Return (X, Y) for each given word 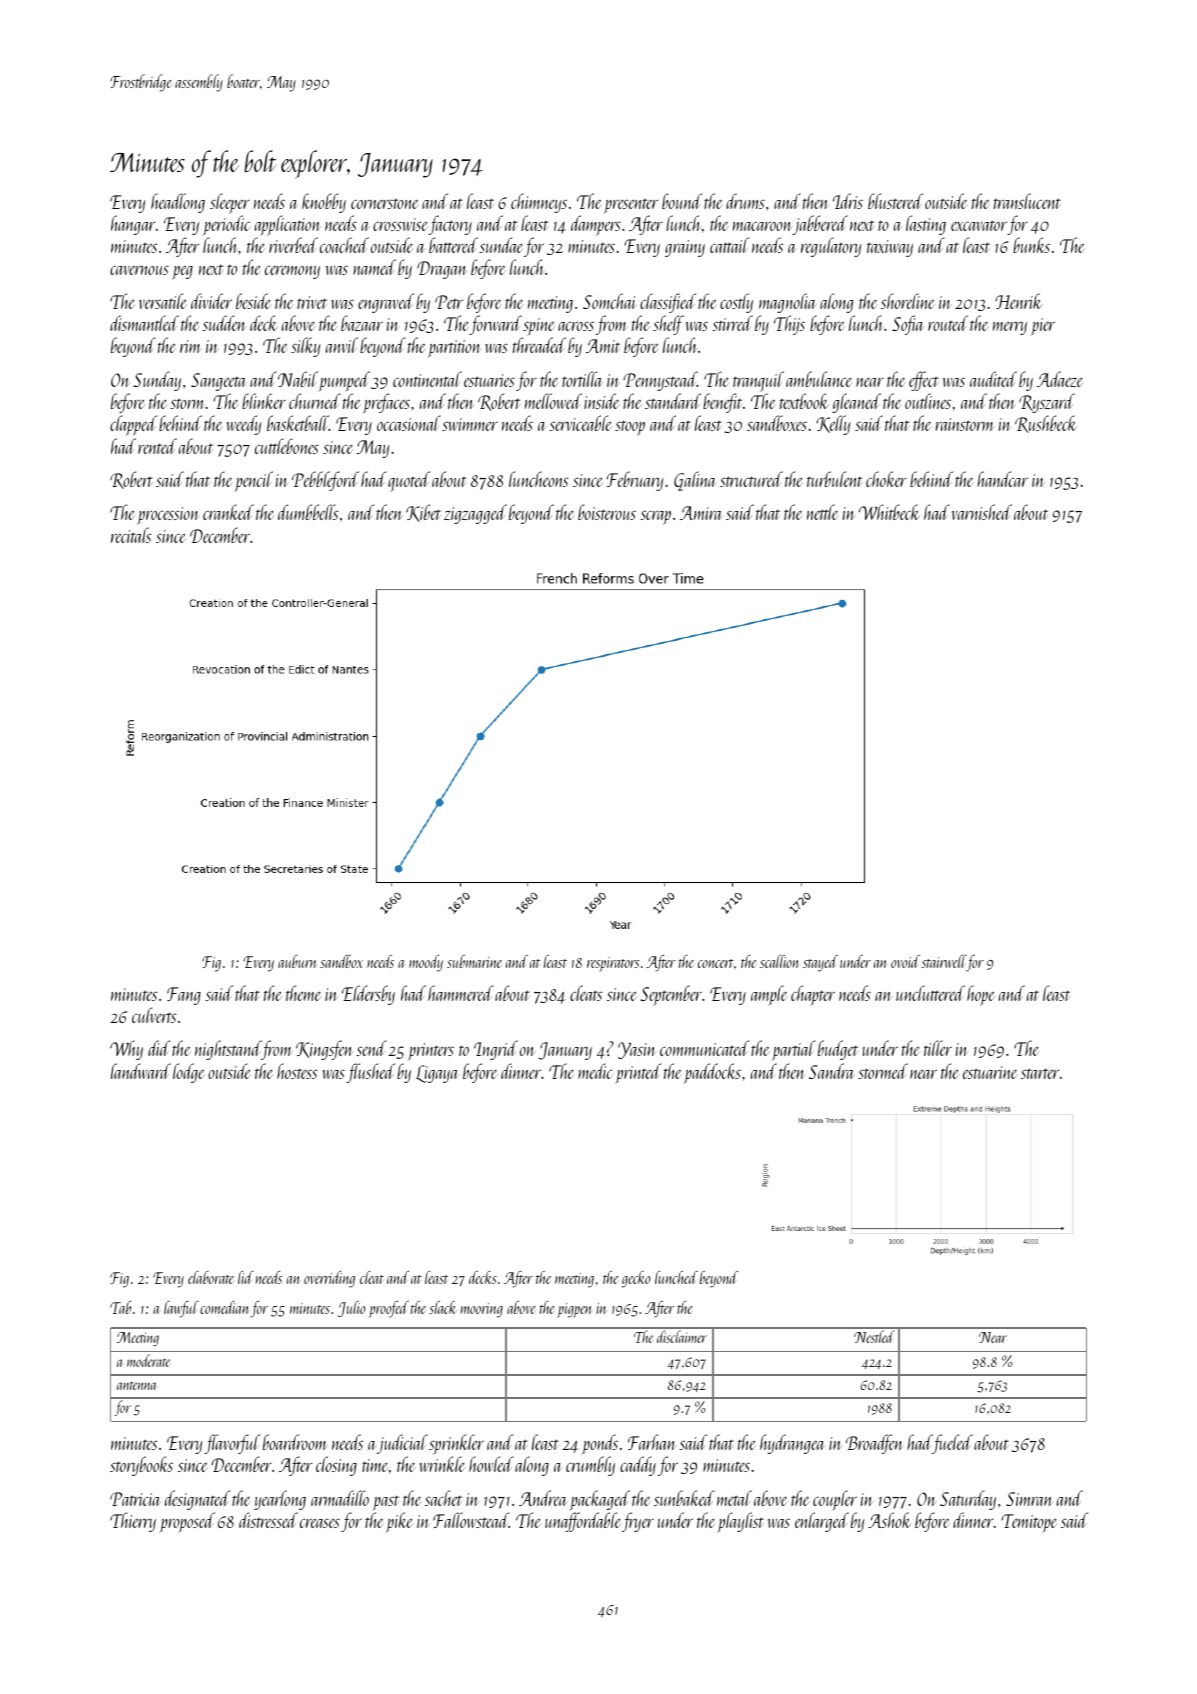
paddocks (712, 1073)
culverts (154, 1015)
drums (745, 201)
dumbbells (308, 512)
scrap (655, 517)
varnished (982, 512)
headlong (178, 203)
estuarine (990, 1072)
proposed (187, 1522)
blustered (895, 201)
